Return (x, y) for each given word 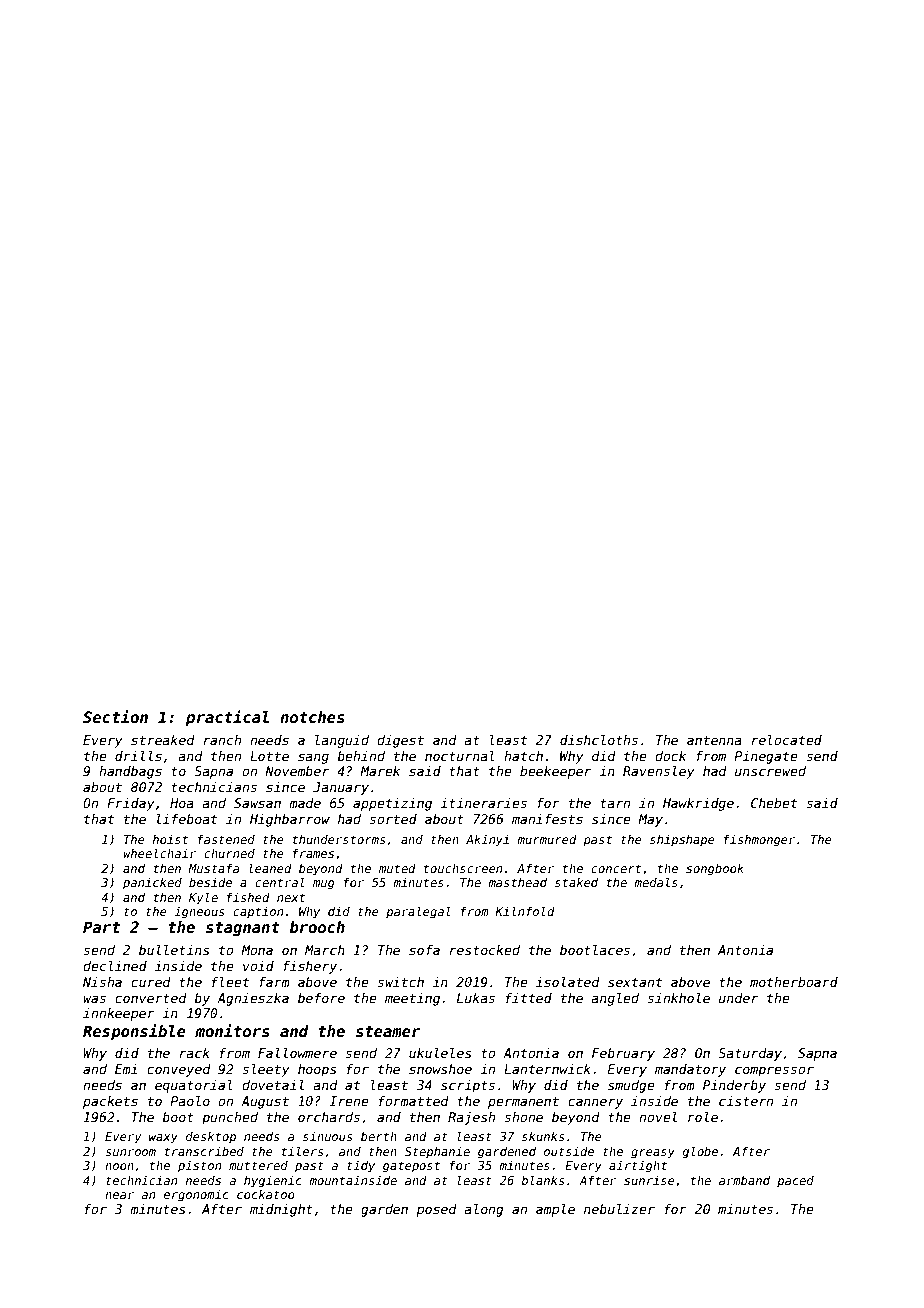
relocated (786, 740)
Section (115, 717)
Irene (349, 1101)
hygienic (273, 1181)
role (703, 1117)
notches (312, 717)
